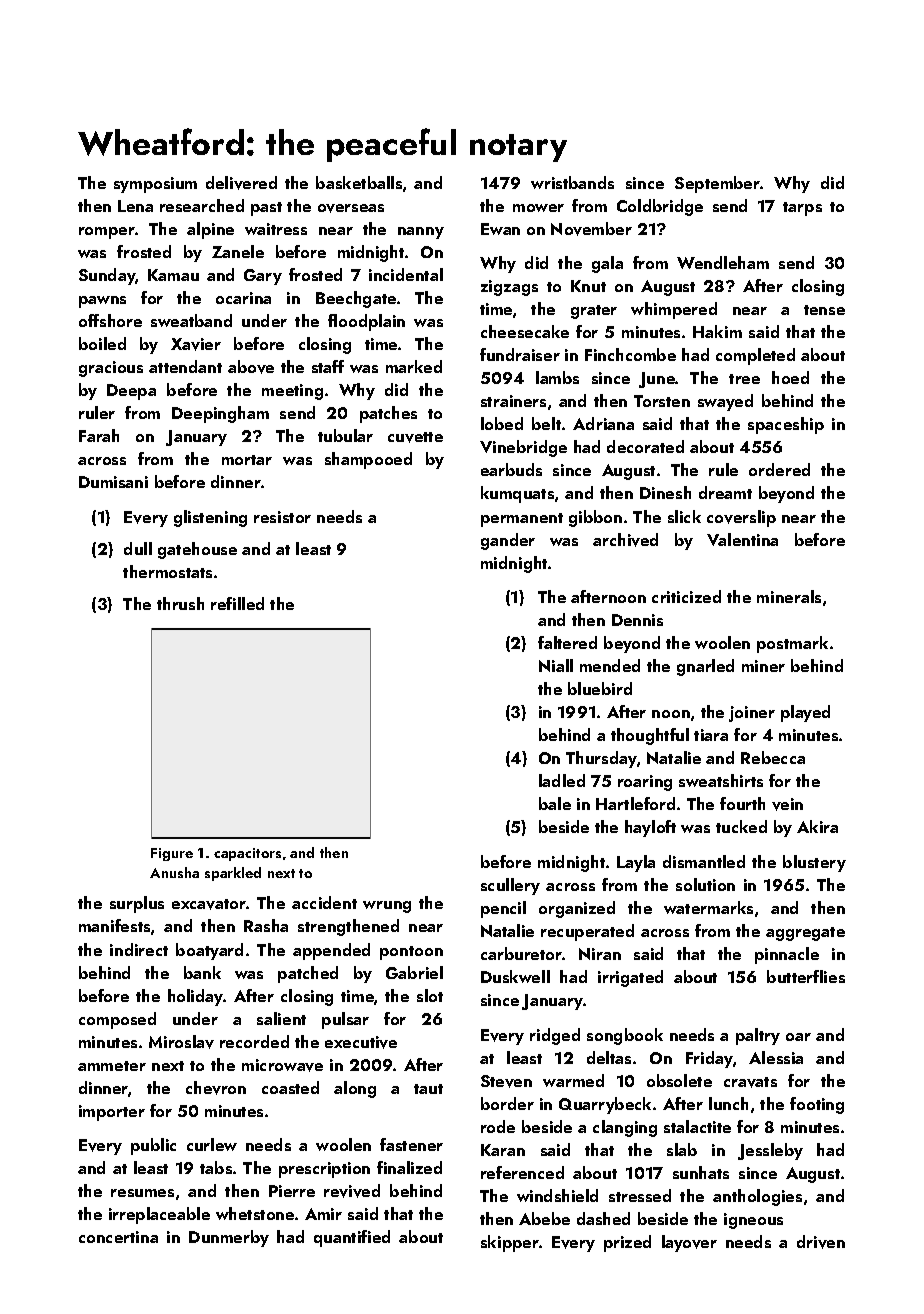 The height and width of the screenshot is (1314, 924). What do you see at coordinates (181, 1042) in the screenshot?
I see `Miroslav` at bounding box center [181, 1042].
